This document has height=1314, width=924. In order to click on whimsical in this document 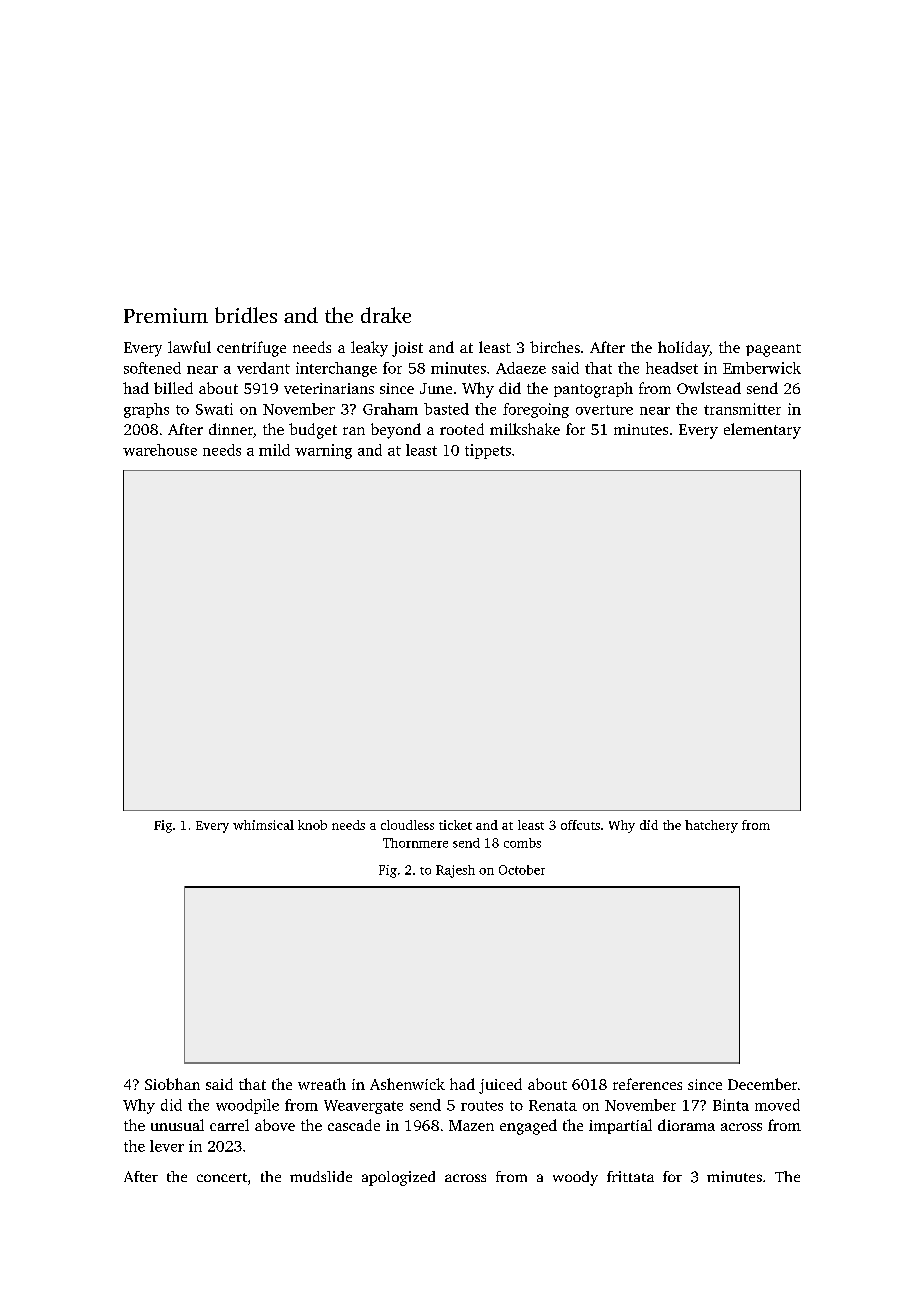, I will do `click(263, 825)`.
